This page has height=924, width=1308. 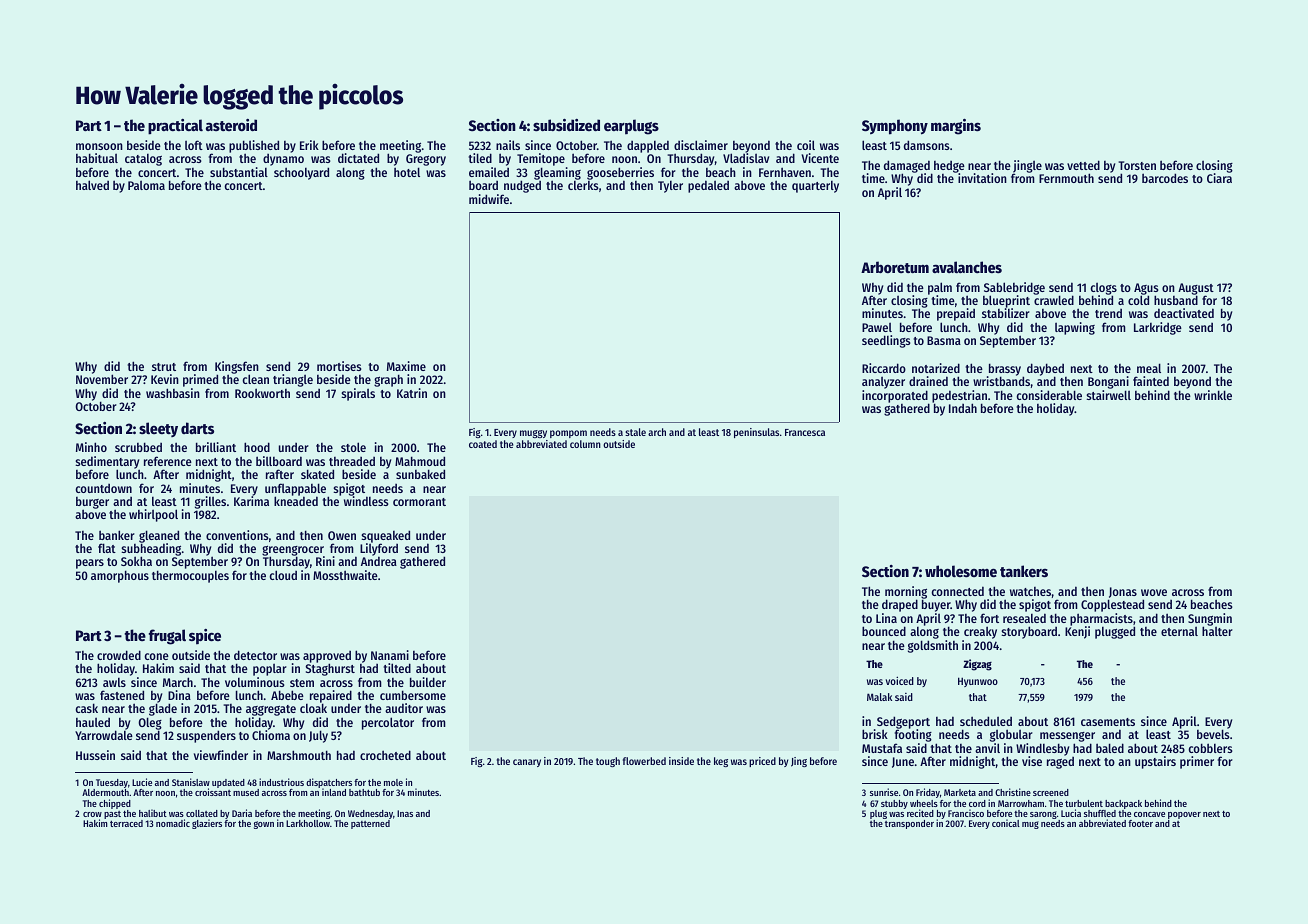 I want to click on wholesome, so click(x=961, y=571).
